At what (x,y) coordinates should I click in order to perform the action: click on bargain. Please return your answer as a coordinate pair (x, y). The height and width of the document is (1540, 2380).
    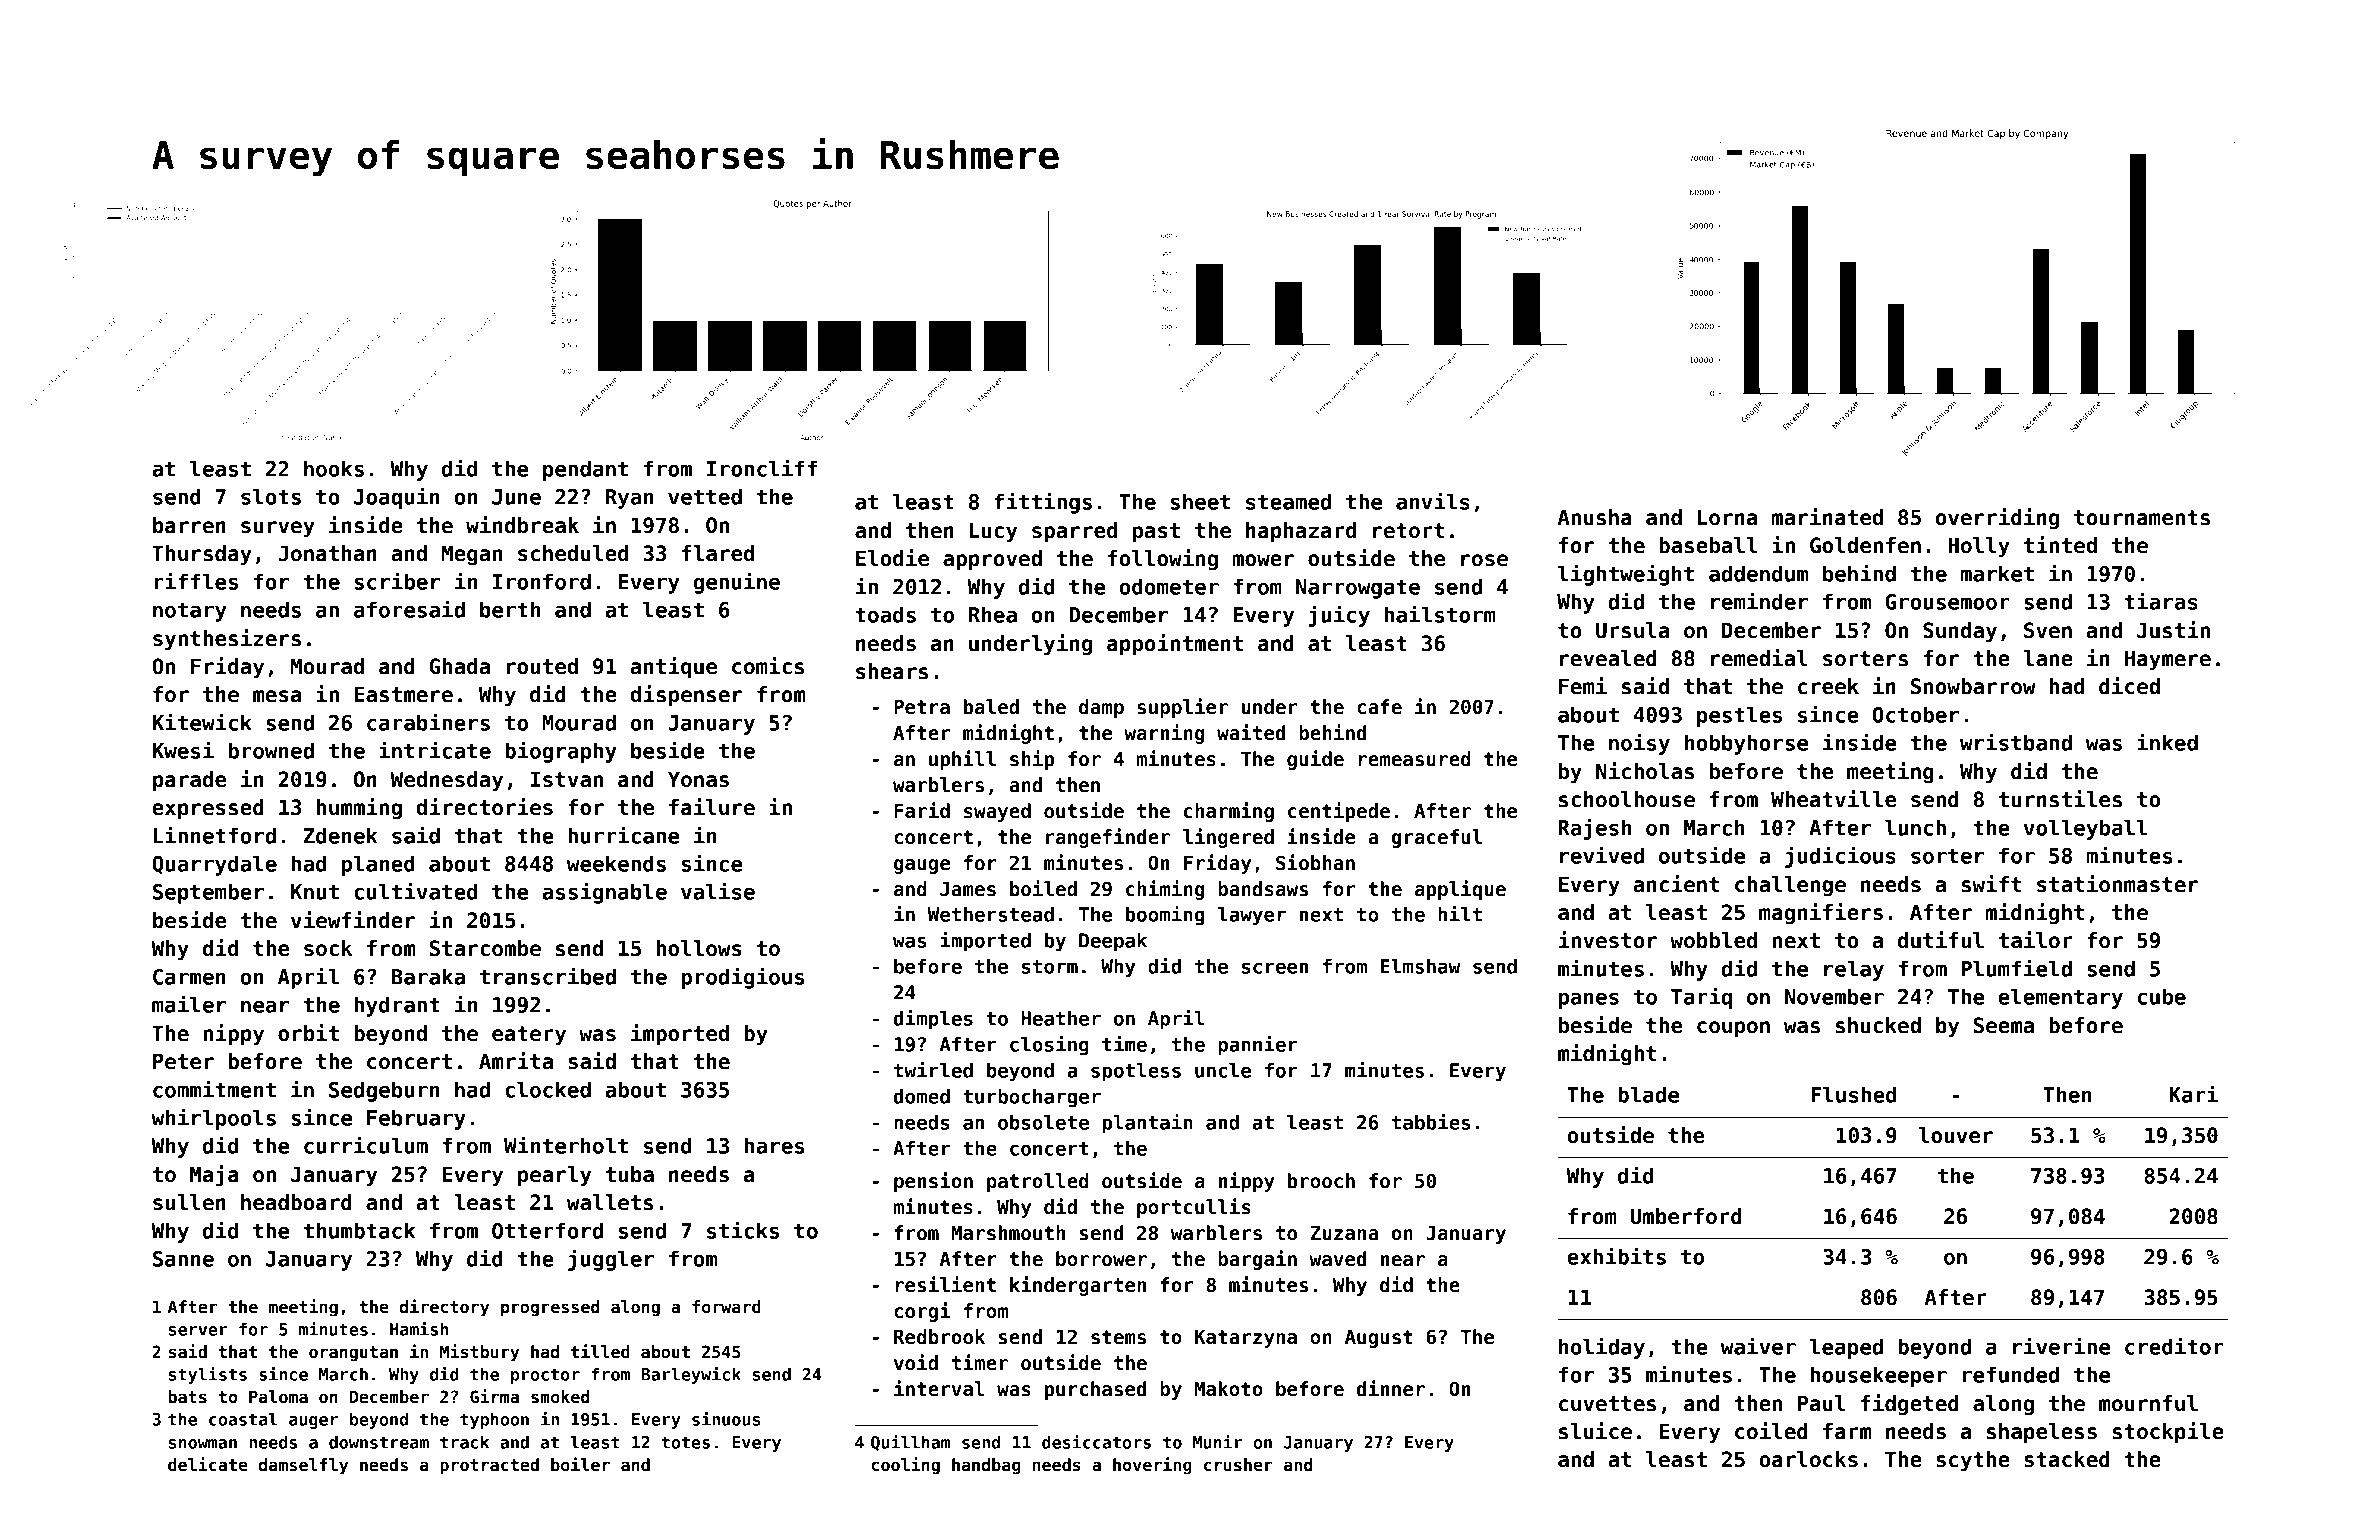
    Looking at the image, I should click on (1257, 1260).
